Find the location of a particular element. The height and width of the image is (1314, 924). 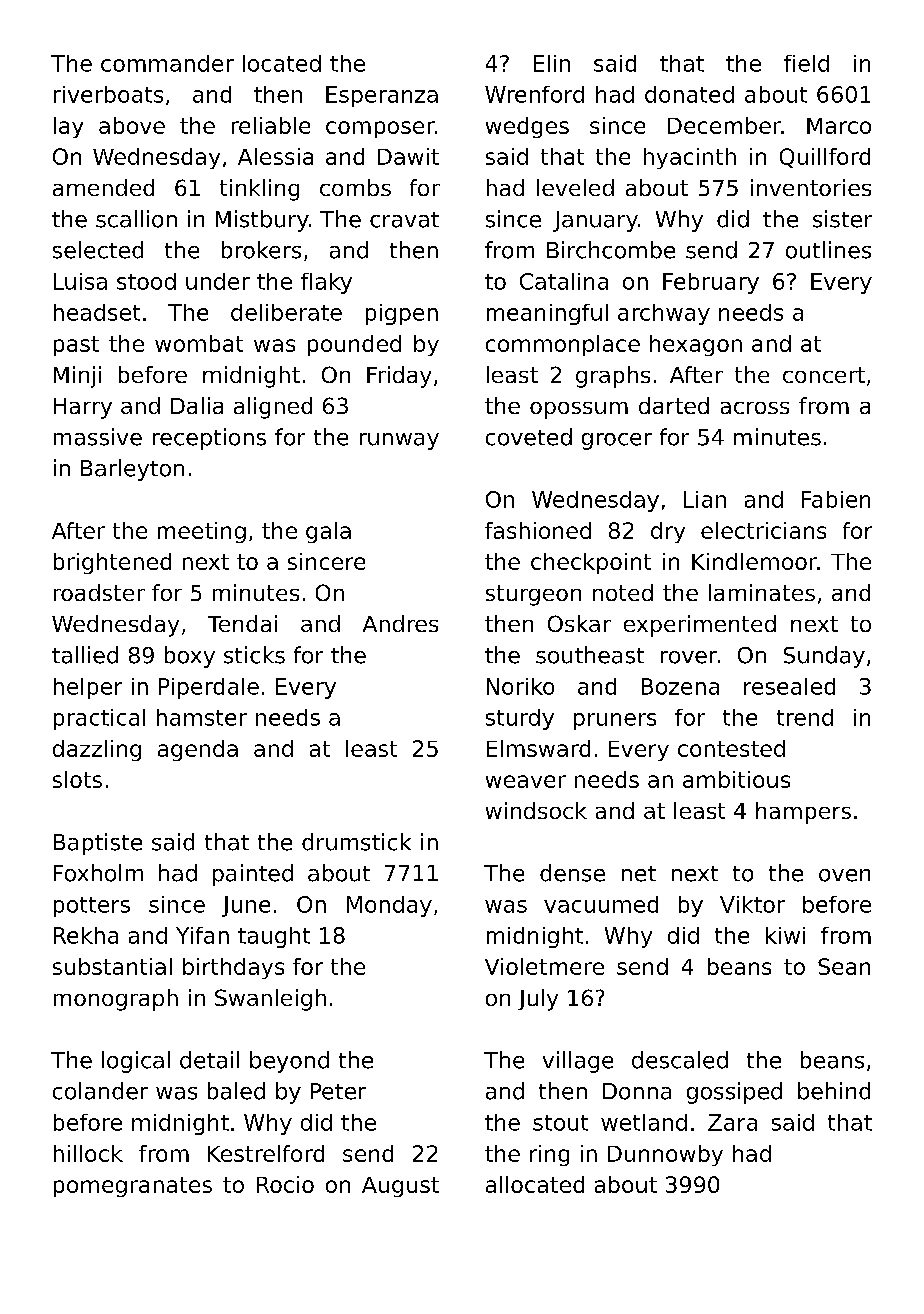

graphs is located at coordinates (613, 377).
